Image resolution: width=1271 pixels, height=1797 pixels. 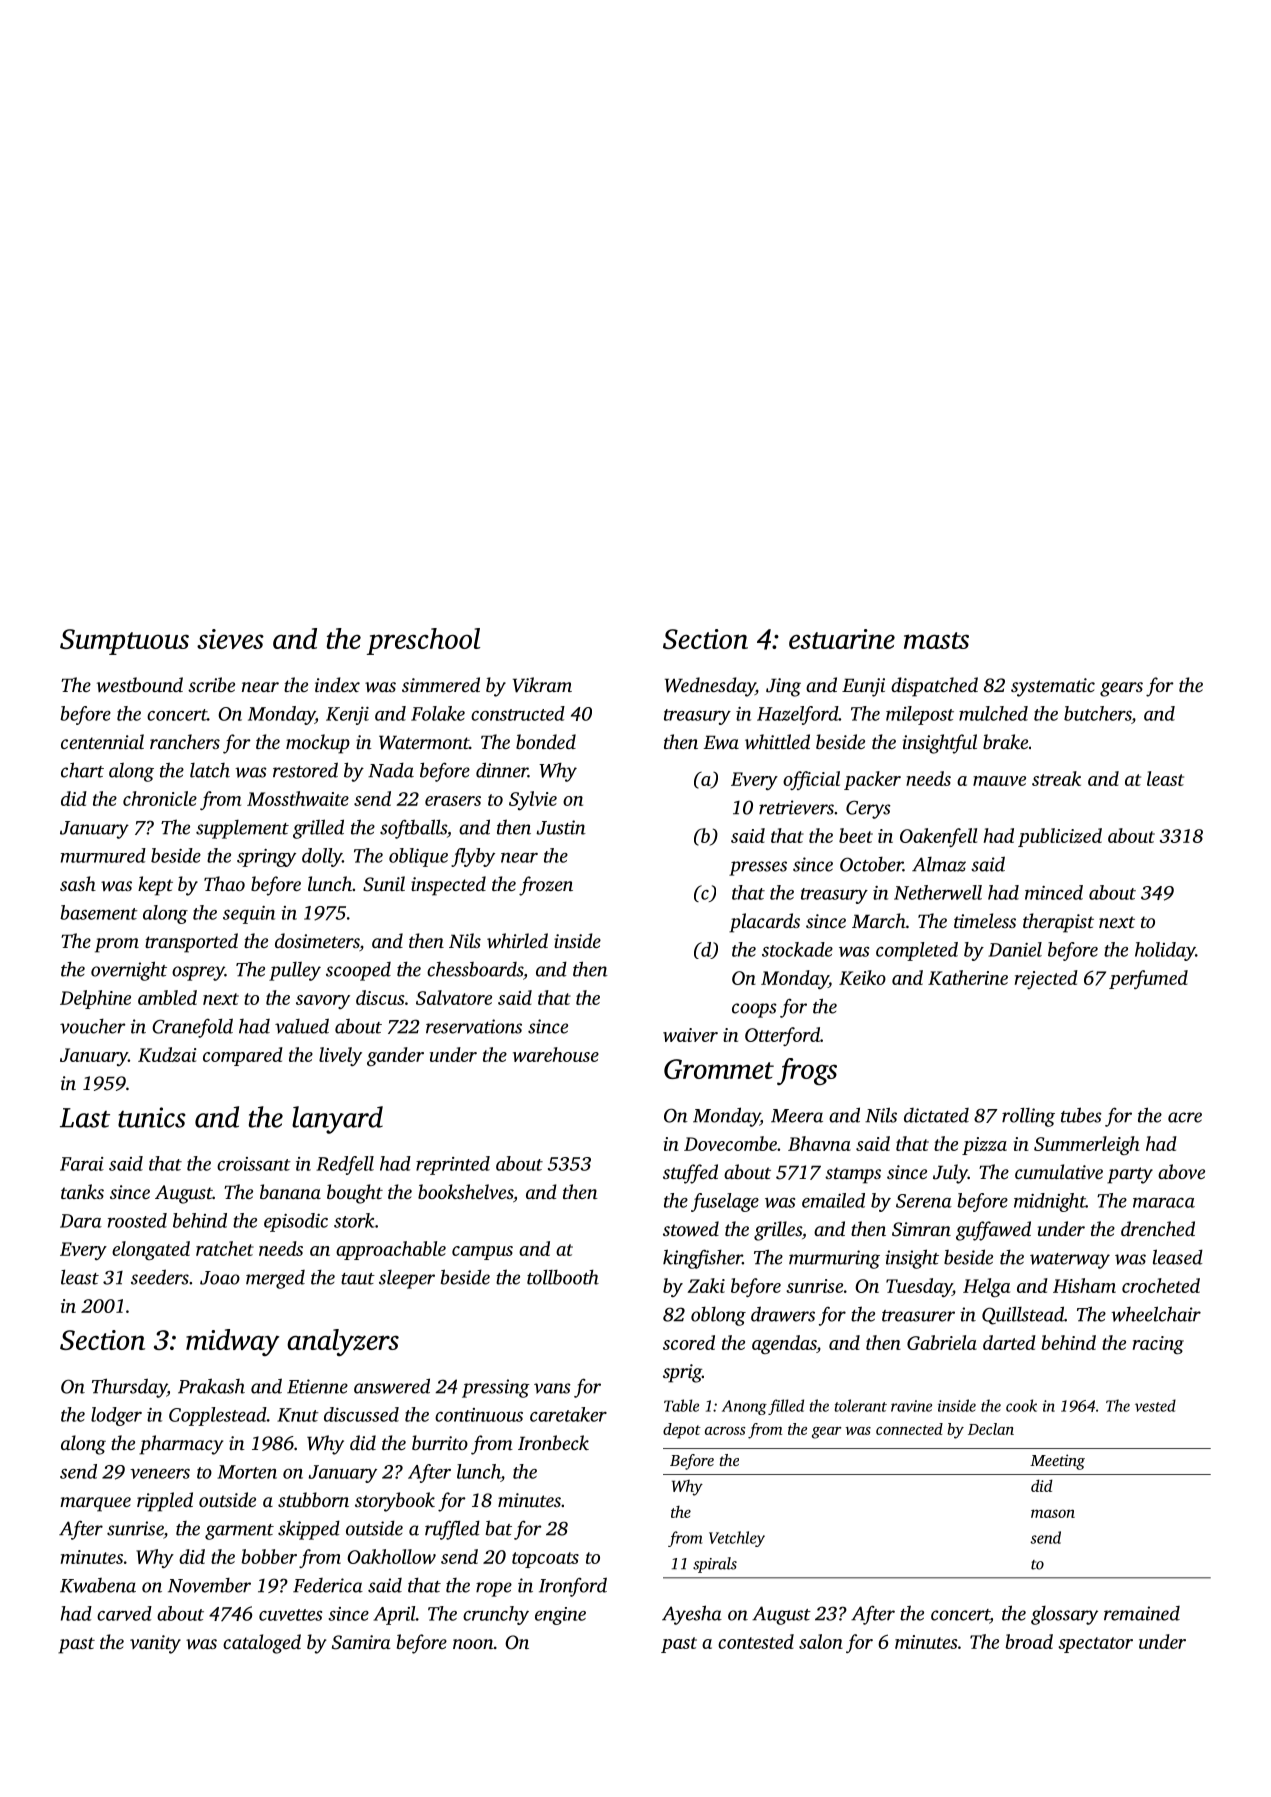 What do you see at coordinates (1185, 1117) in the screenshot?
I see `acre` at bounding box center [1185, 1117].
